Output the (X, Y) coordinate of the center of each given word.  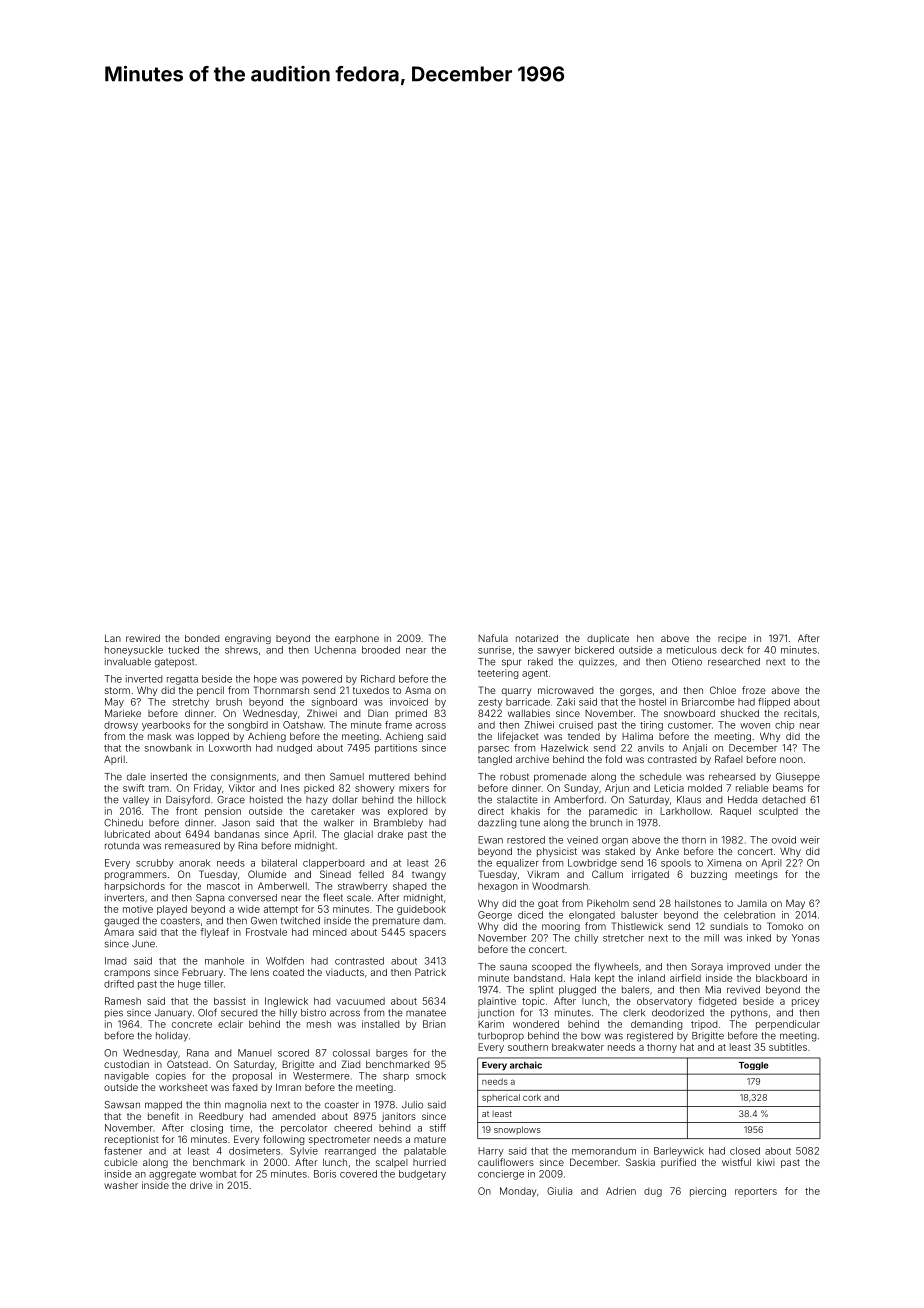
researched (734, 662)
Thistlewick (637, 926)
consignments (243, 778)
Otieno (687, 662)
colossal (351, 1053)
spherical (501, 1098)
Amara (119, 932)
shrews (241, 650)
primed (411, 714)
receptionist (132, 1140)
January (173, 1014)
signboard (334, 703)
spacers (428, 934)
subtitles (788, 1047)
